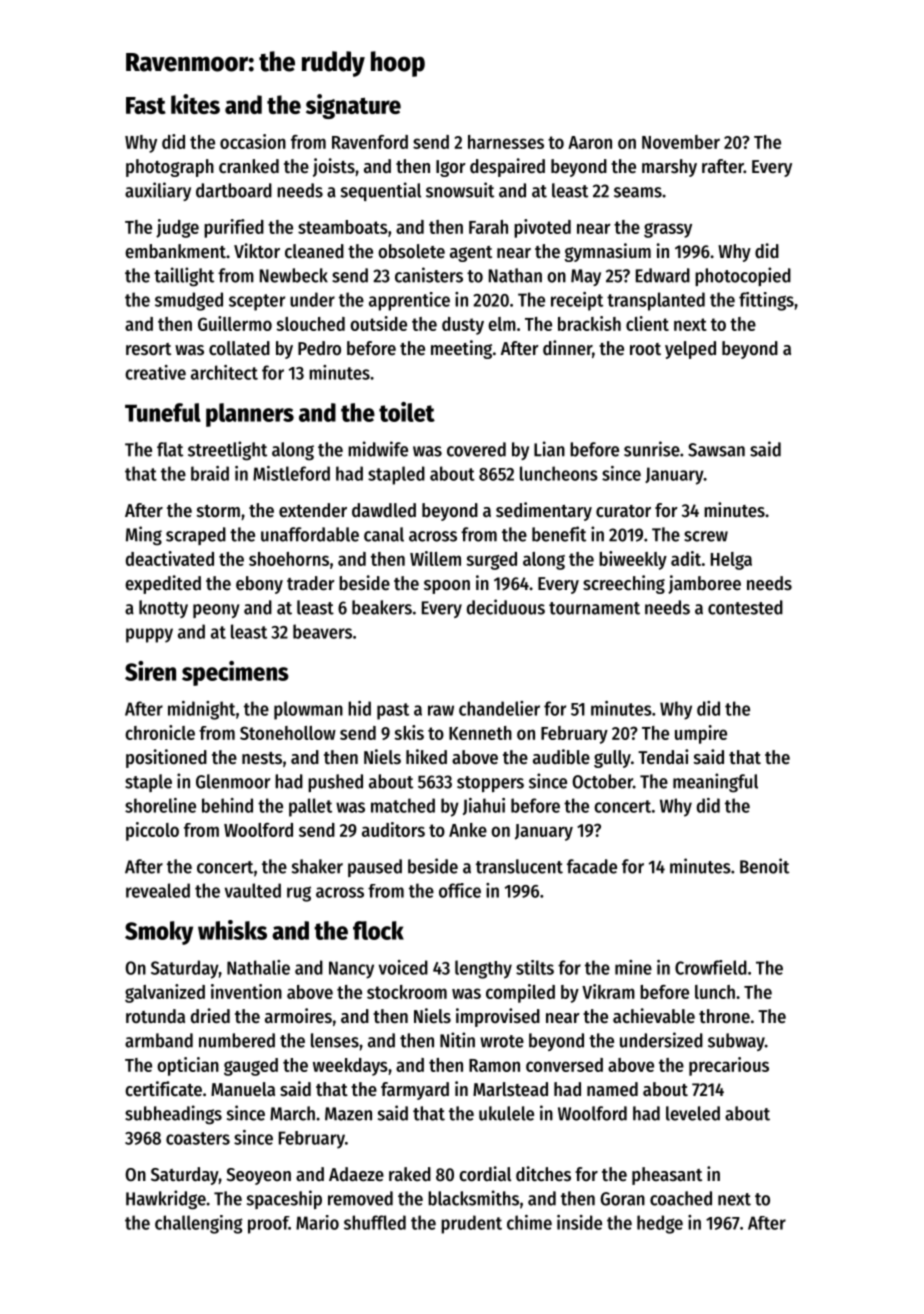 Image resolution: width=924 pixels, height=1314 pixels. What do you see at coordinates (667, 1176) in the screenshot?
I see `pheasant` at bounding box center [667, 1176].
